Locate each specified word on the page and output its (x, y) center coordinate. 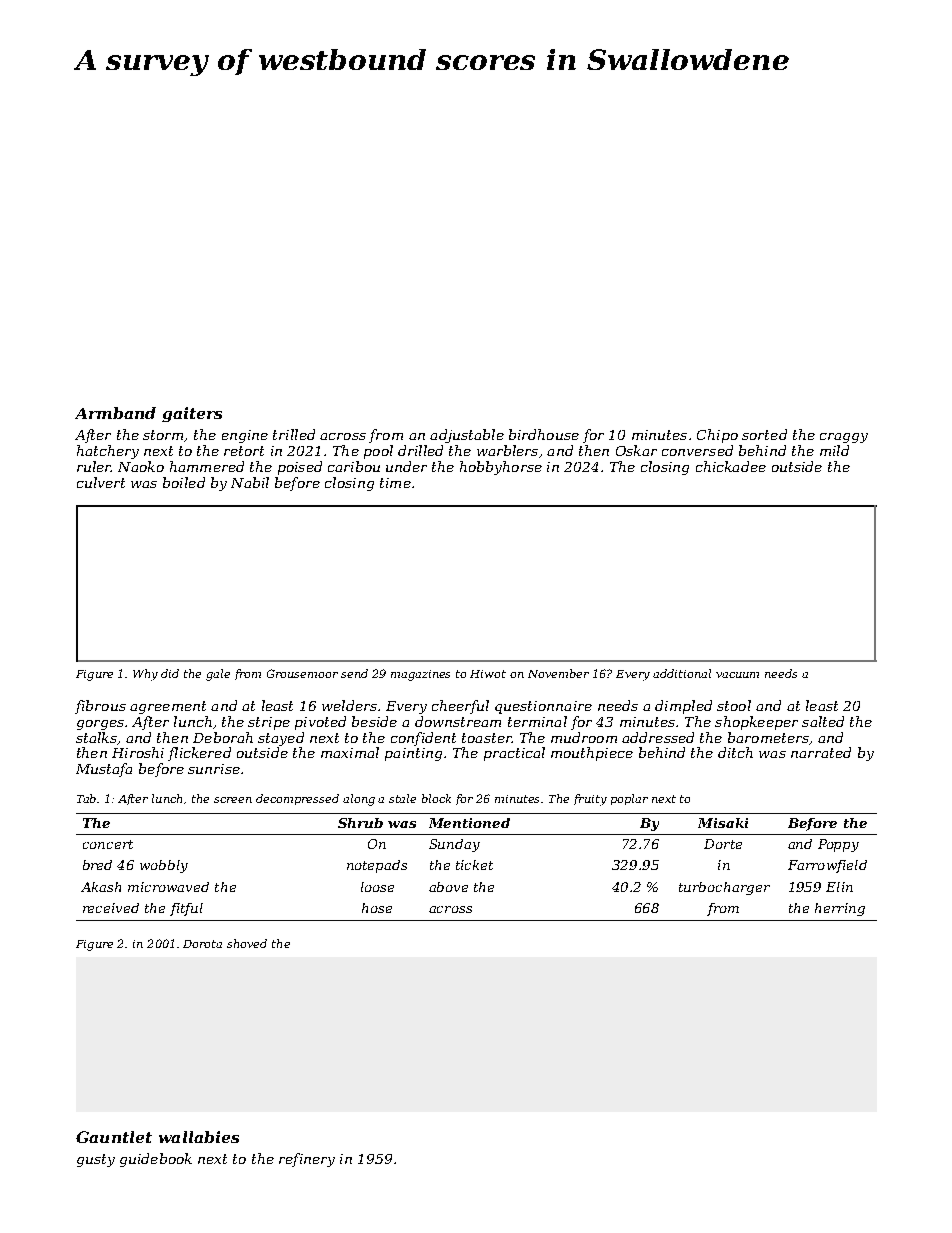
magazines (420, 675)
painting (413, 754)
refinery (307, 1160)
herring (840, 909)
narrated (821, 752)
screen (233, 800)
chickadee (731, 466)
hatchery (108, 452)
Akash (101, 887)
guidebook (156, 1160)
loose (377, 887)
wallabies (199, 1137)
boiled (184, 482)
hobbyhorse (501, 468)
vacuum (737, 675)
